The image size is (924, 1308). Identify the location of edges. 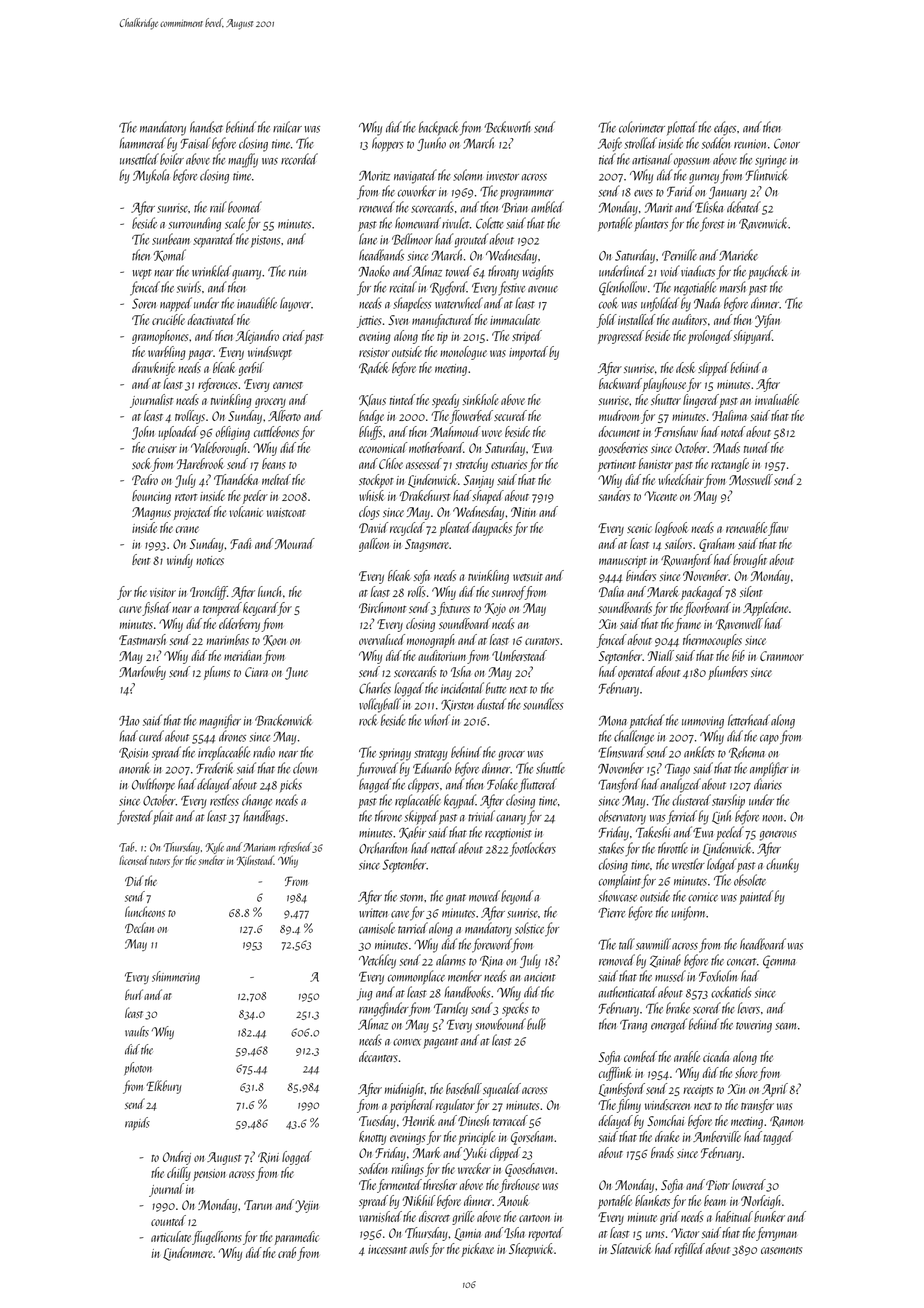
(725, 128).
